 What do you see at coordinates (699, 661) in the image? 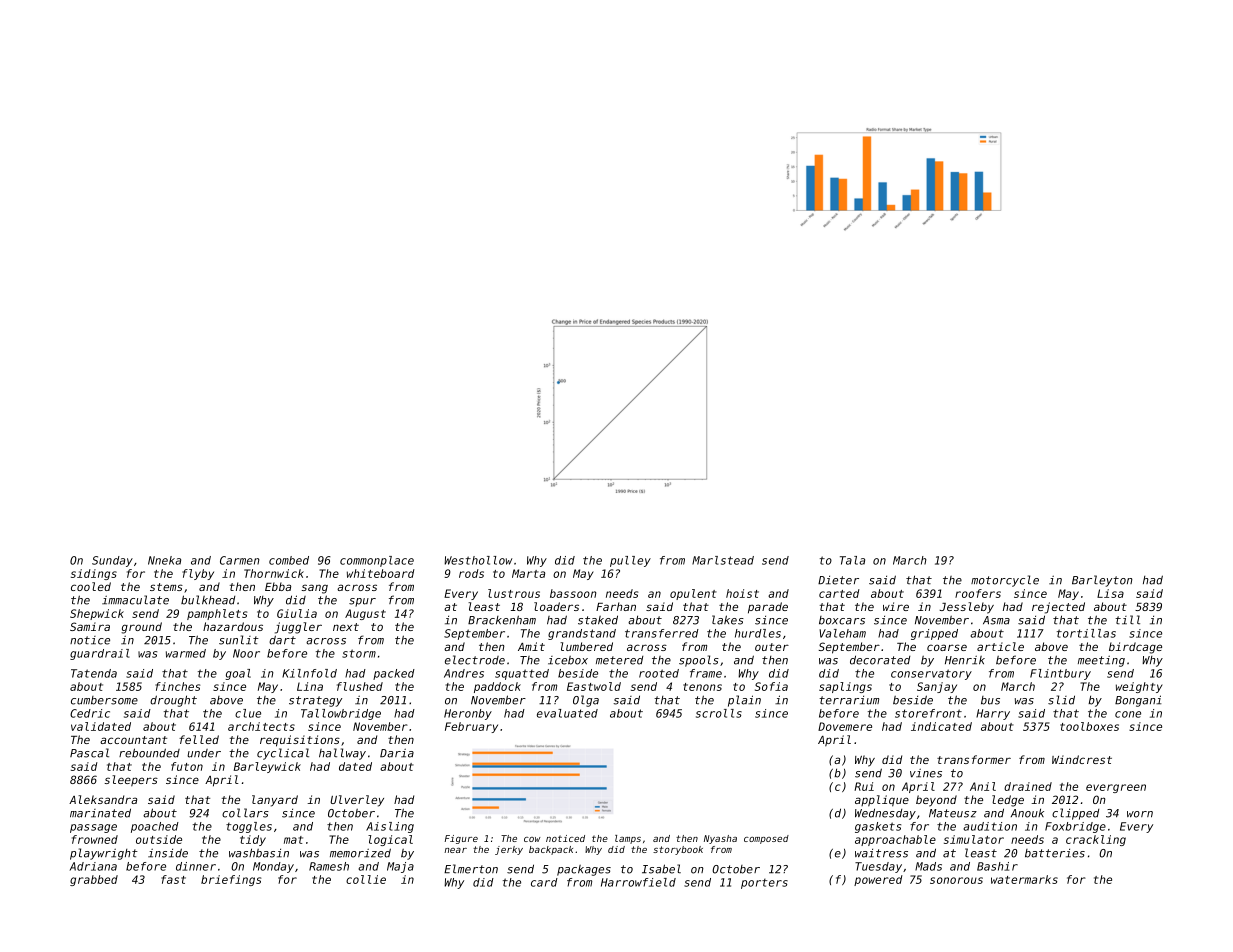
I see `spools` at bounding box center [699, 661].
